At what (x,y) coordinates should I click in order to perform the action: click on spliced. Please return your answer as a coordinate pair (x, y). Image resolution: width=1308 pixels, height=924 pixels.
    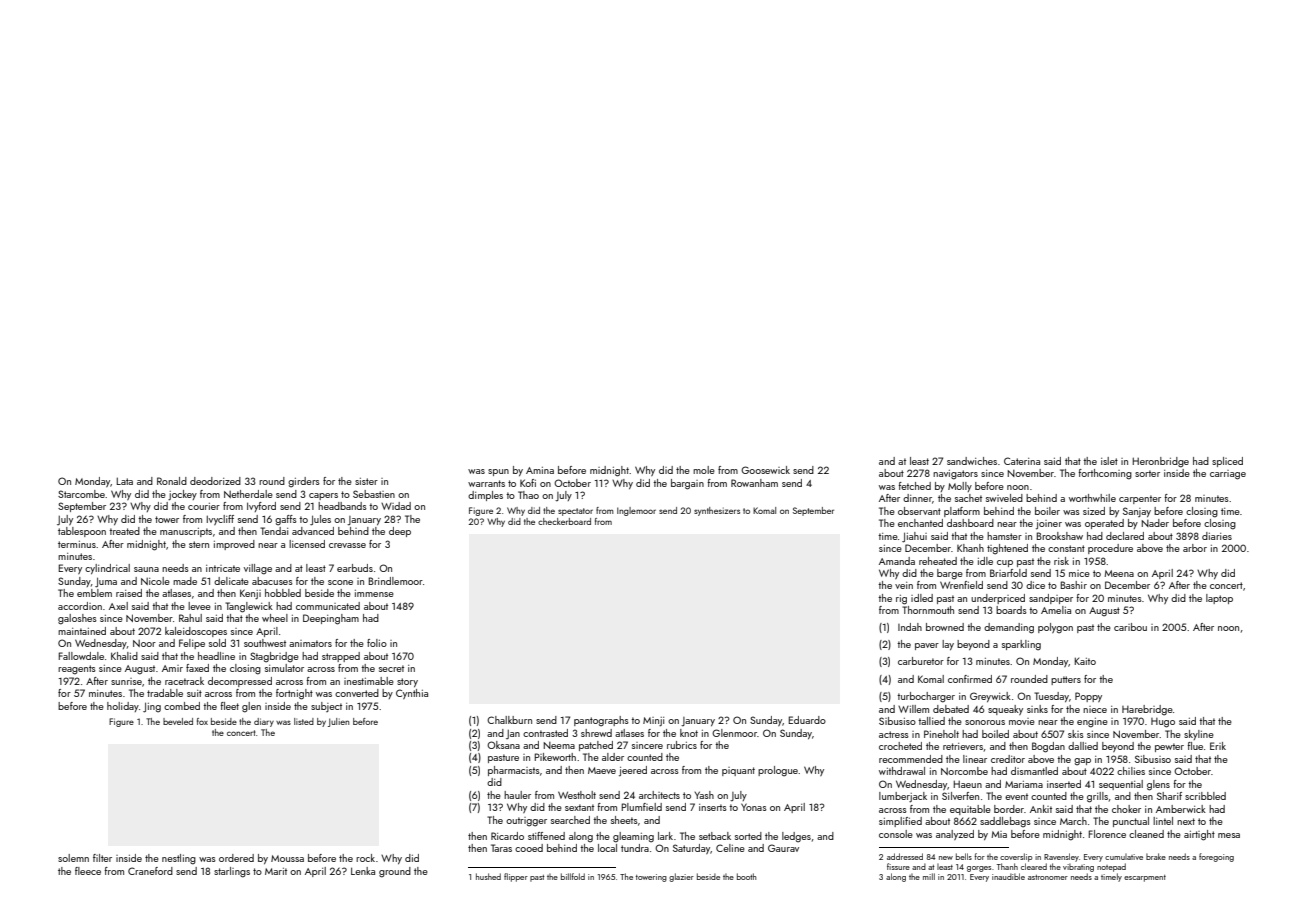
    Looking at the image, I should click on (1227, 462).
